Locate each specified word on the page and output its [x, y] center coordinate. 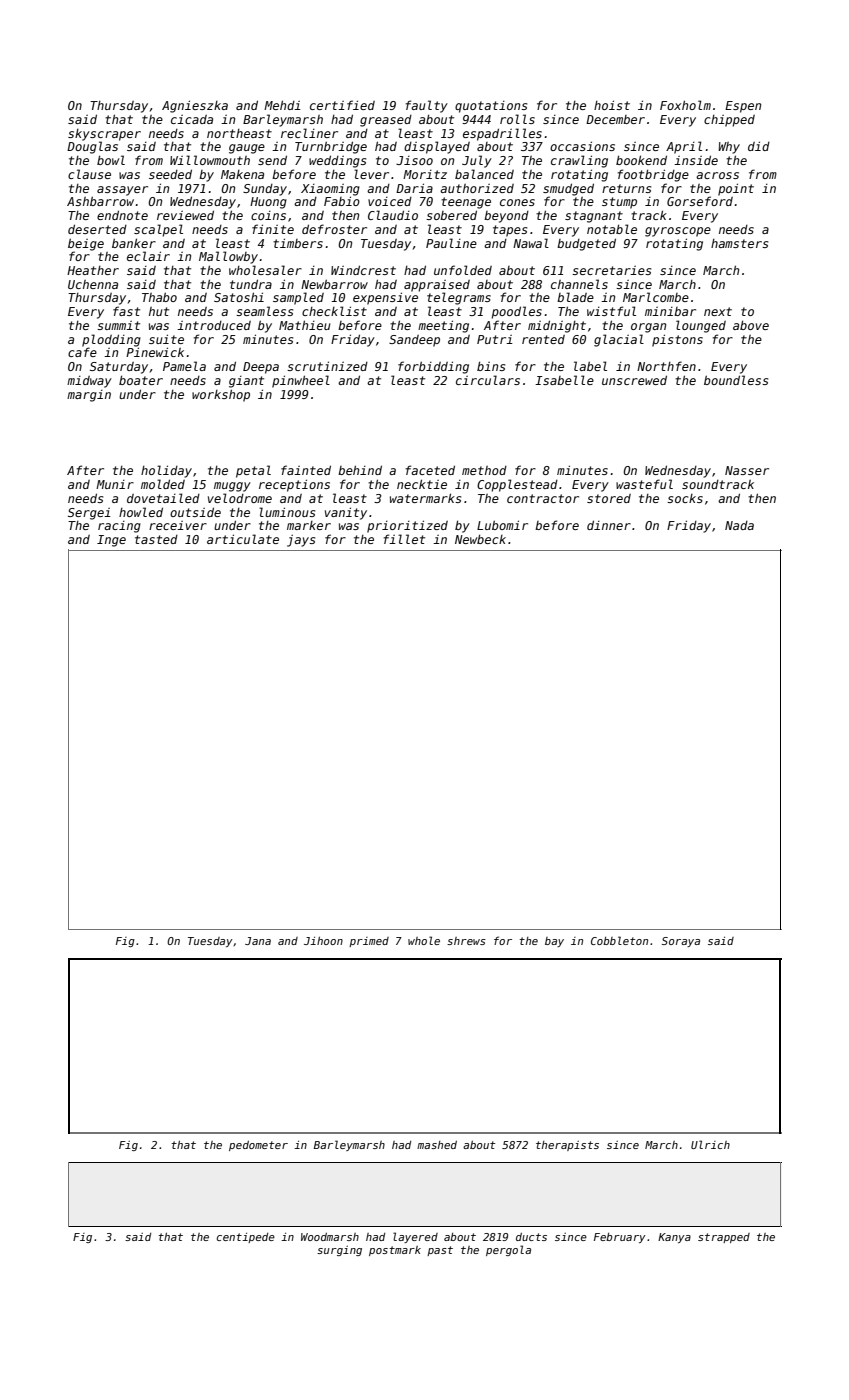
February [620, 1238]
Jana [258, 941]
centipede [246, 1238]
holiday [166, 471]
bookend [641, 160]
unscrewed [634, 380]
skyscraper [104, 135]
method [484, 470]
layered [415, 1237]
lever [371, 174]
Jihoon [323, 941]
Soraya [681, 942]
